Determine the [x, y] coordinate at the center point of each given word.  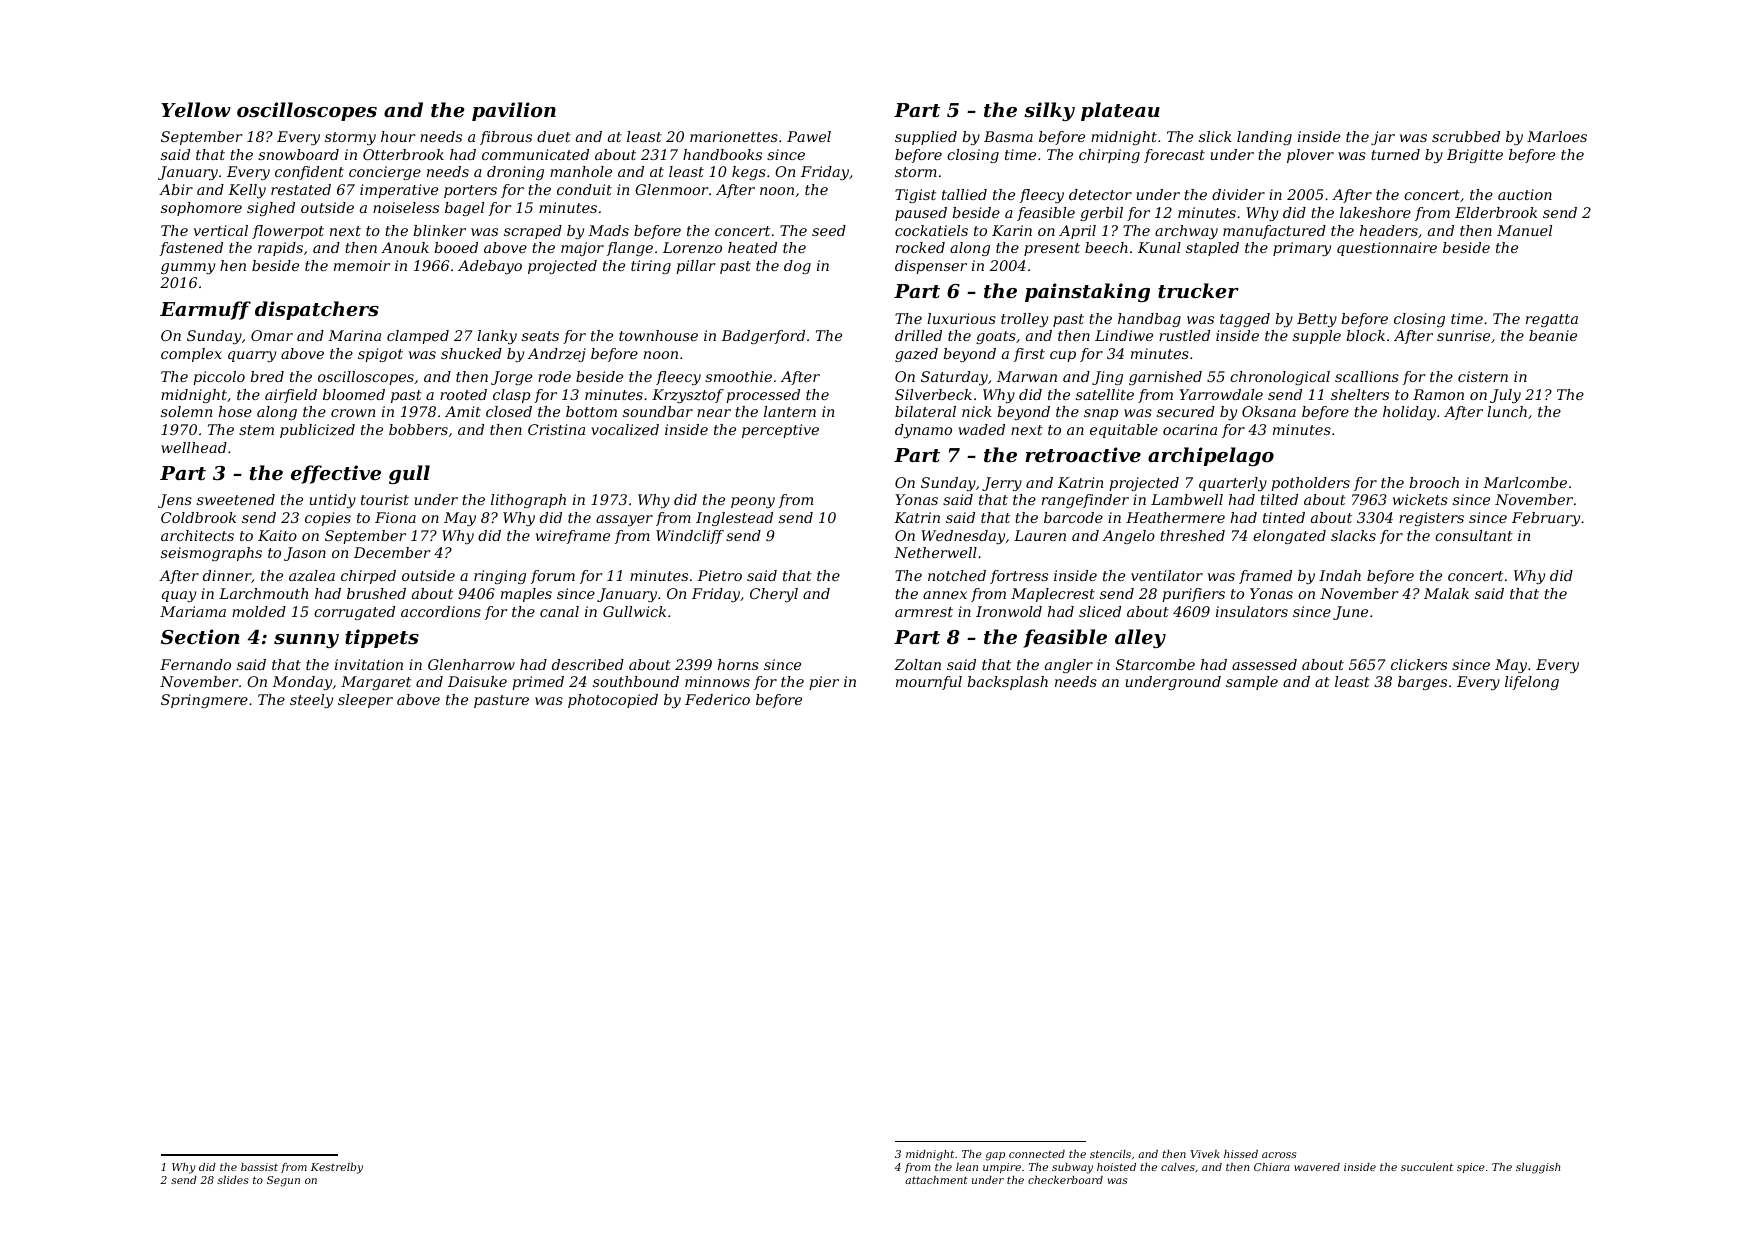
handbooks [722, 154]
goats [996, 337]
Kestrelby [337, 1168]
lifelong [1532, 683]
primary [1302, 249]
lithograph [528, 501]
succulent [1427, 1167]
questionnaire [1387, 249]
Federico [717, 699]
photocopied [613, 701]
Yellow [196, 109]
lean [967, 1167]
